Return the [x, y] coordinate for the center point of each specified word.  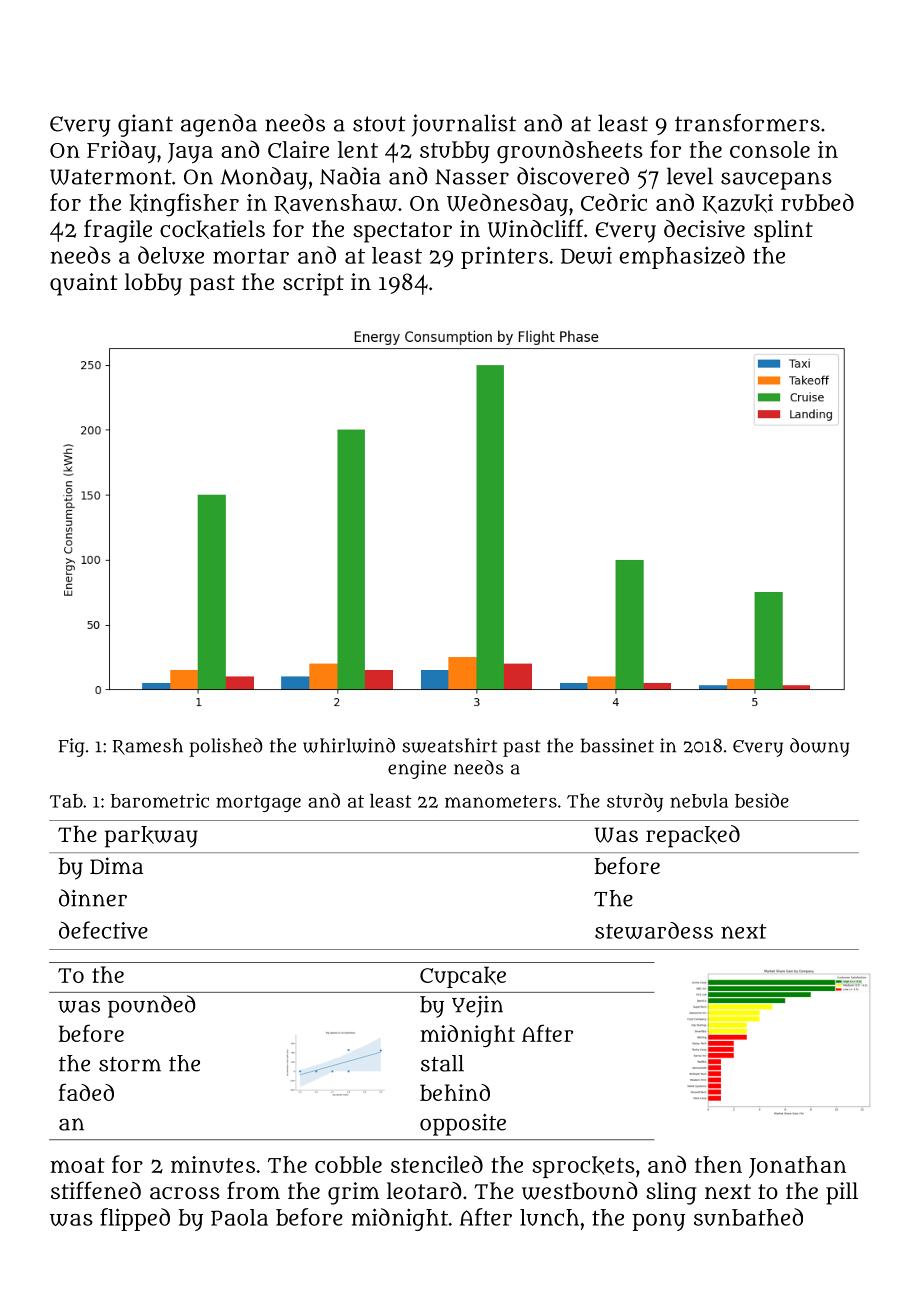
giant [145, 125]
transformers [747, 123]
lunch [549, 1217]
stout [379, 124]
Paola [239, 1217]
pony [658, 1222]
